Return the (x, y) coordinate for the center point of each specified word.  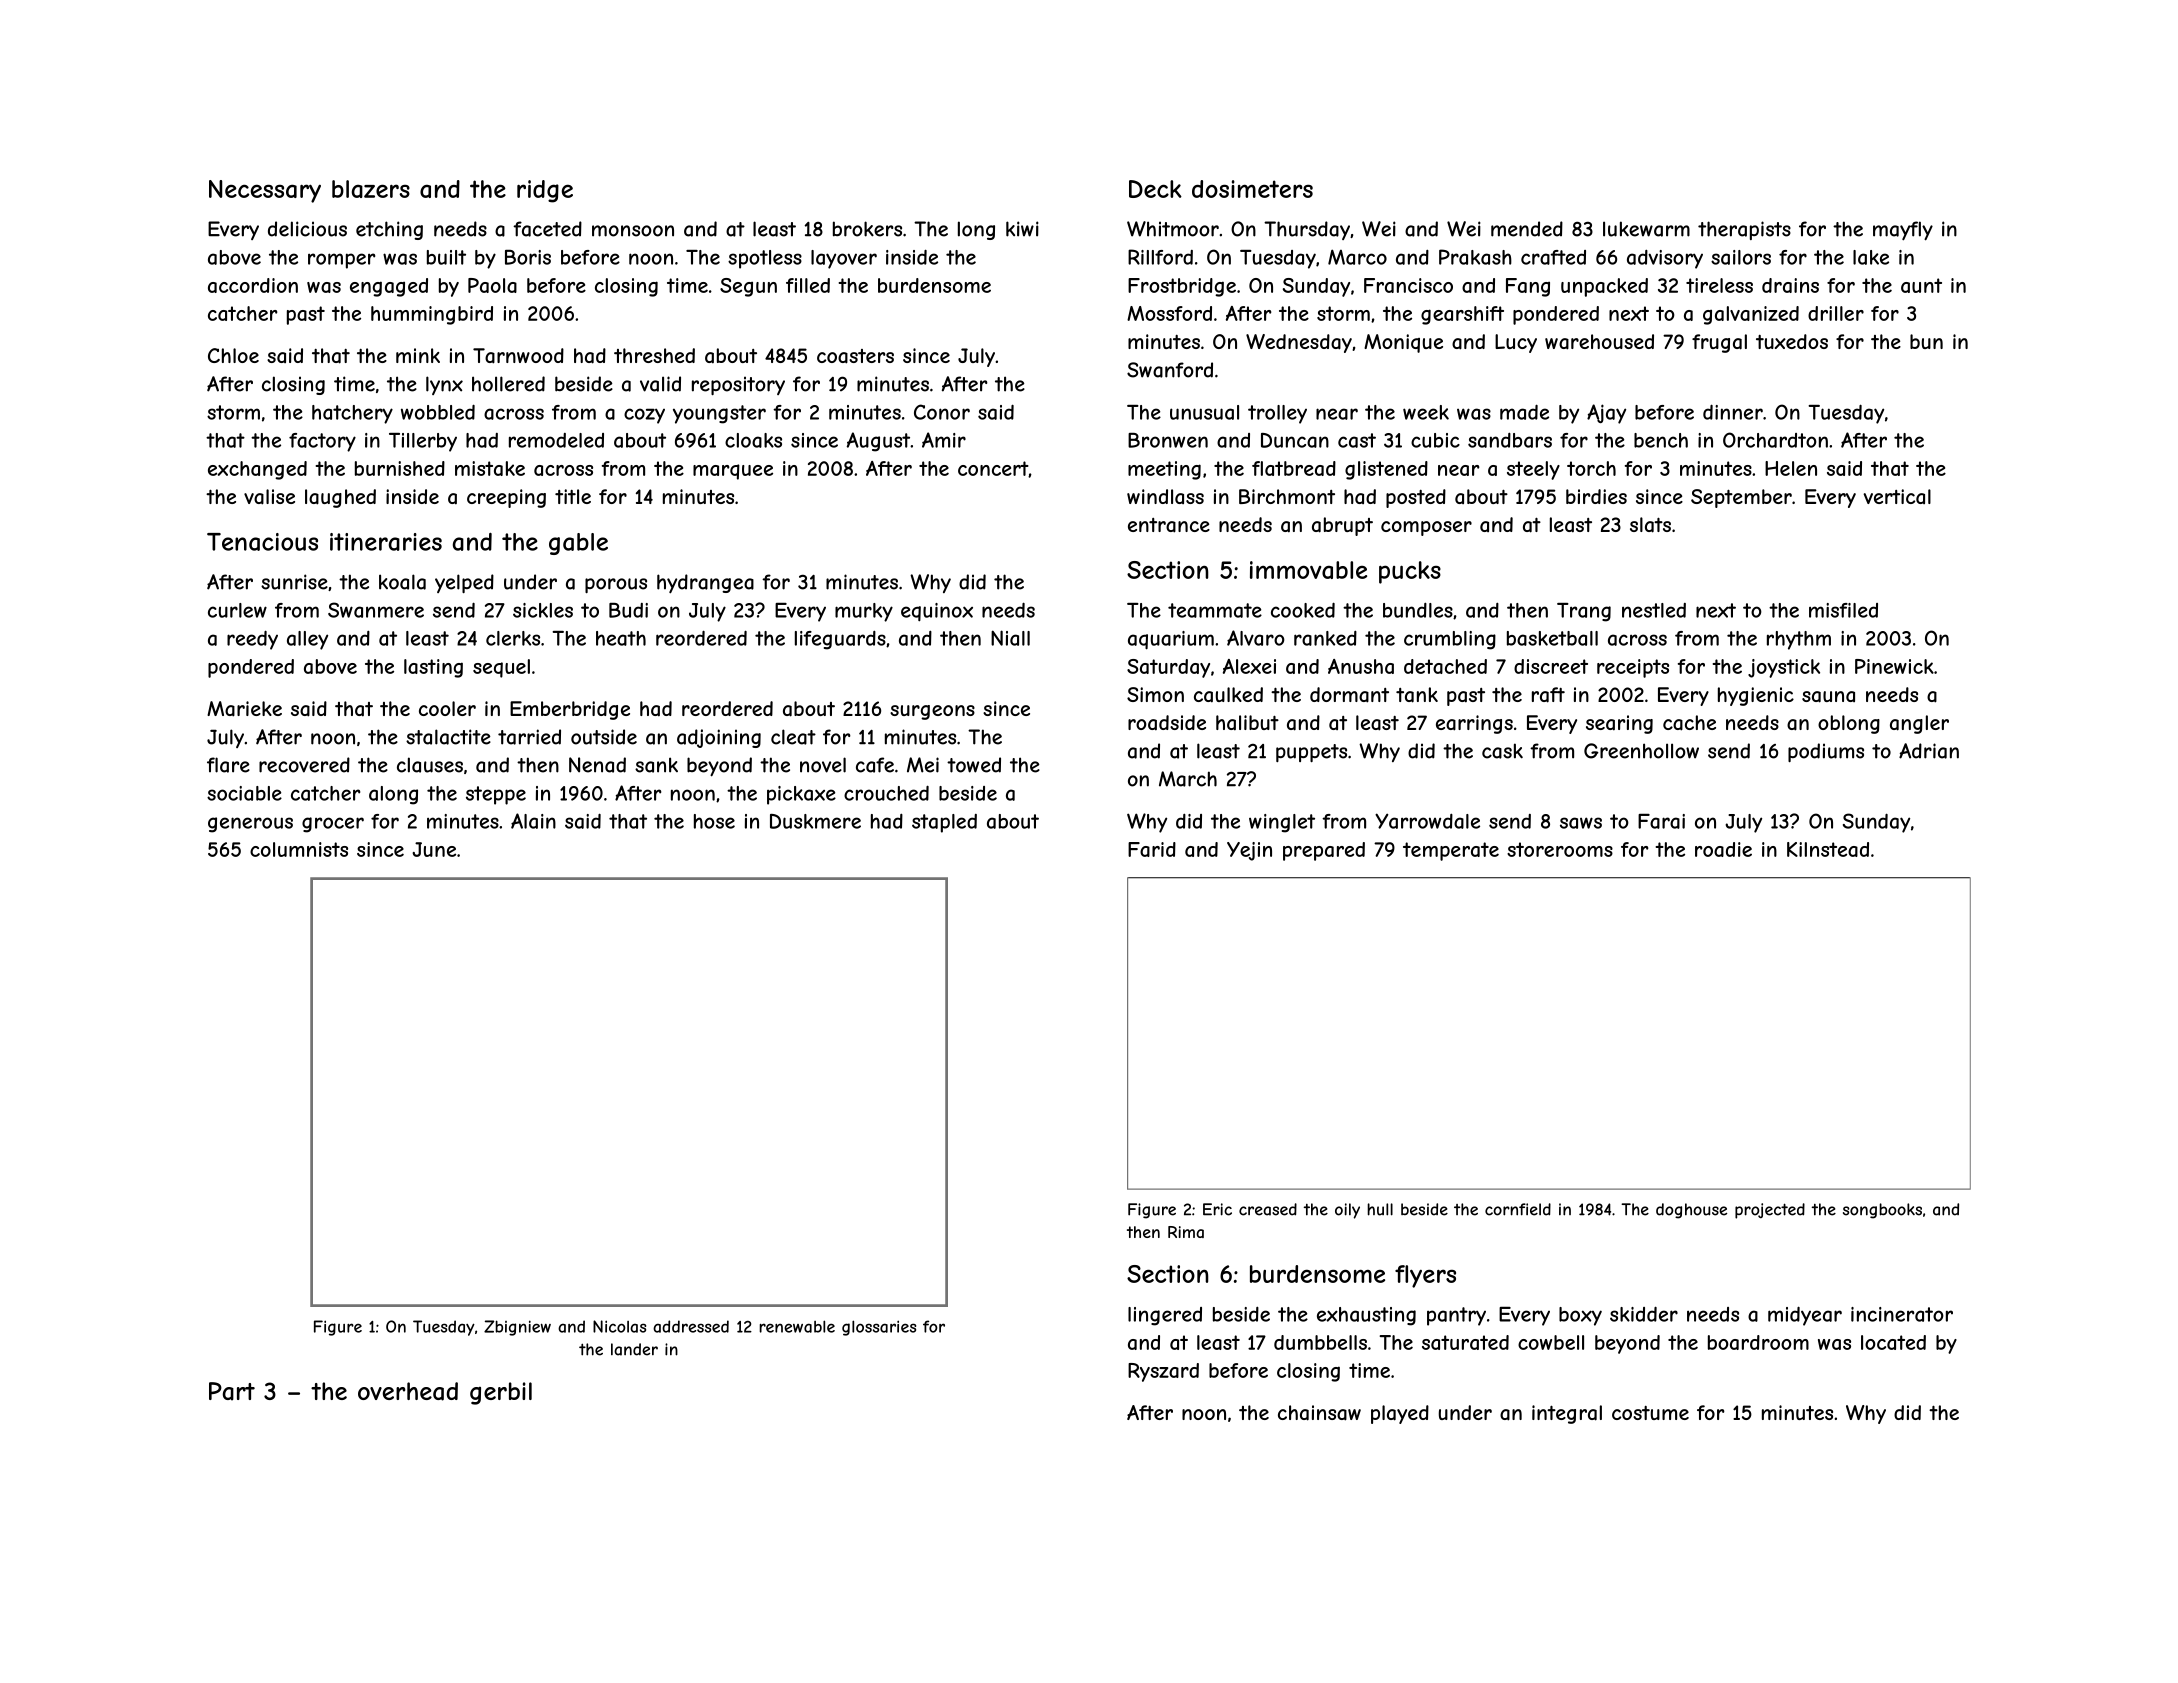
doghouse (1691, 1211)
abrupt (1342, 526)
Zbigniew (517, 1328)
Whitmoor (1173, 229)
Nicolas (619, 1326)
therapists (1744, 230)
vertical (1897, 496)
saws (1581, 823)
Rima (1186, 1232)
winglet (1282, 823)
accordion (253, 285)
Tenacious (262, 542)
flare (228, 765)
